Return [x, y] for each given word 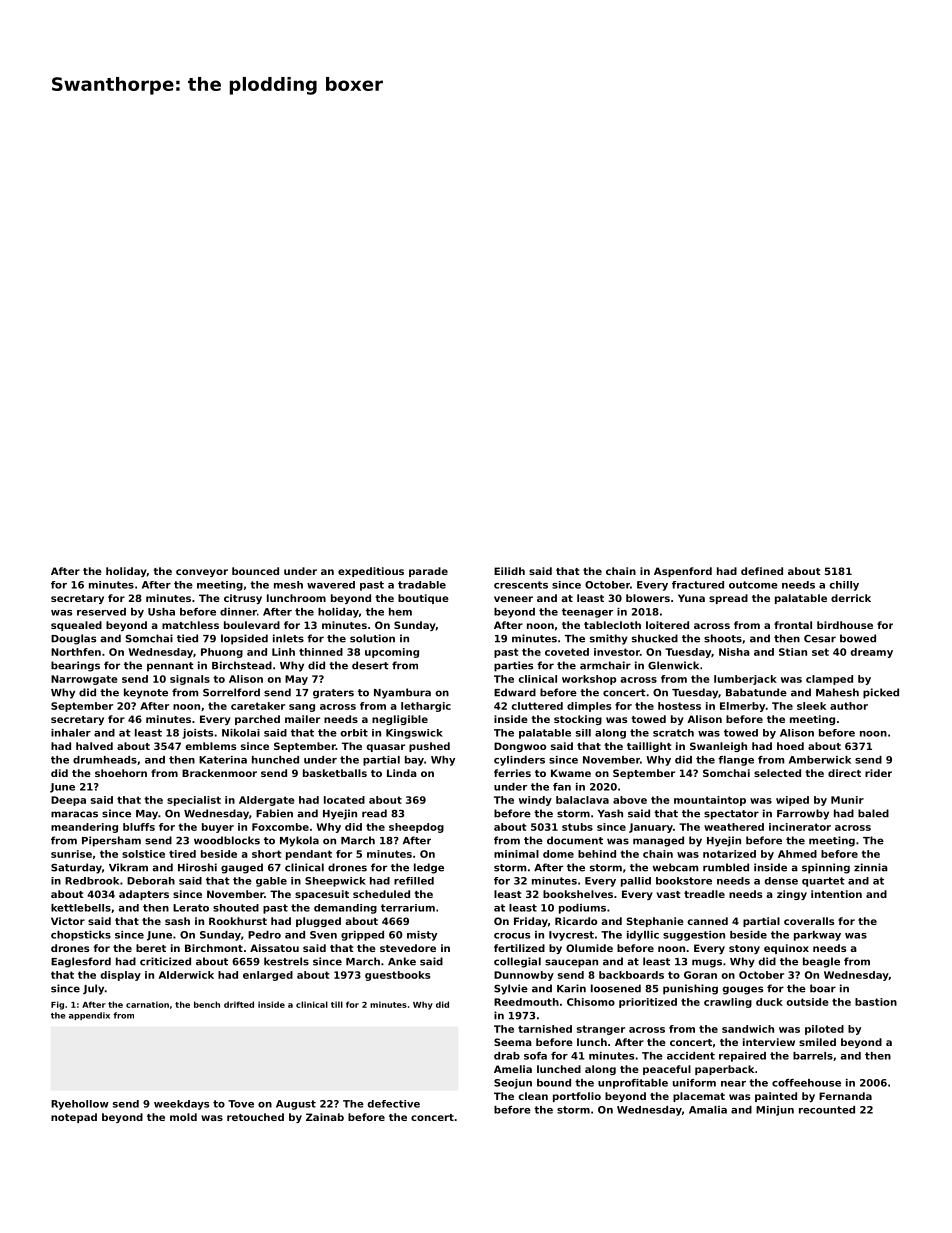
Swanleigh [718, 747]
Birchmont [214, 948]
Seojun [513, 1084]
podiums [582, 909]
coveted [567, 652]
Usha [161, 612]
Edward [515, 692]
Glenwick [673, 665]
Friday [531, 922]
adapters [144, 895]
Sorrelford [231, 692]
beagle [821, 962]
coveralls [809, 921]
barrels [813, 1056]
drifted [239, 1004]
